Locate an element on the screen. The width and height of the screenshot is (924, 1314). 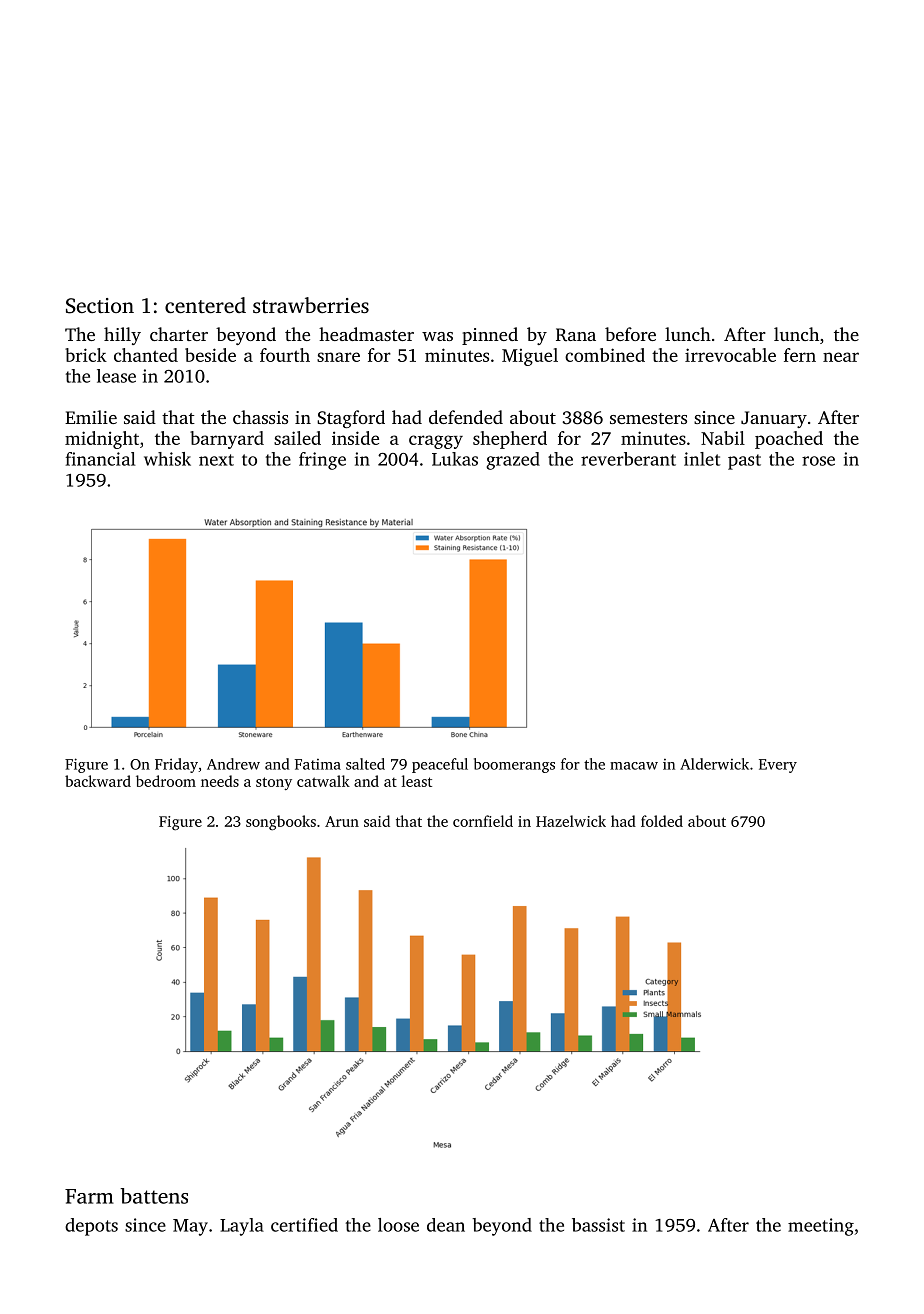
loose is located at coordinates (398, 1225).
